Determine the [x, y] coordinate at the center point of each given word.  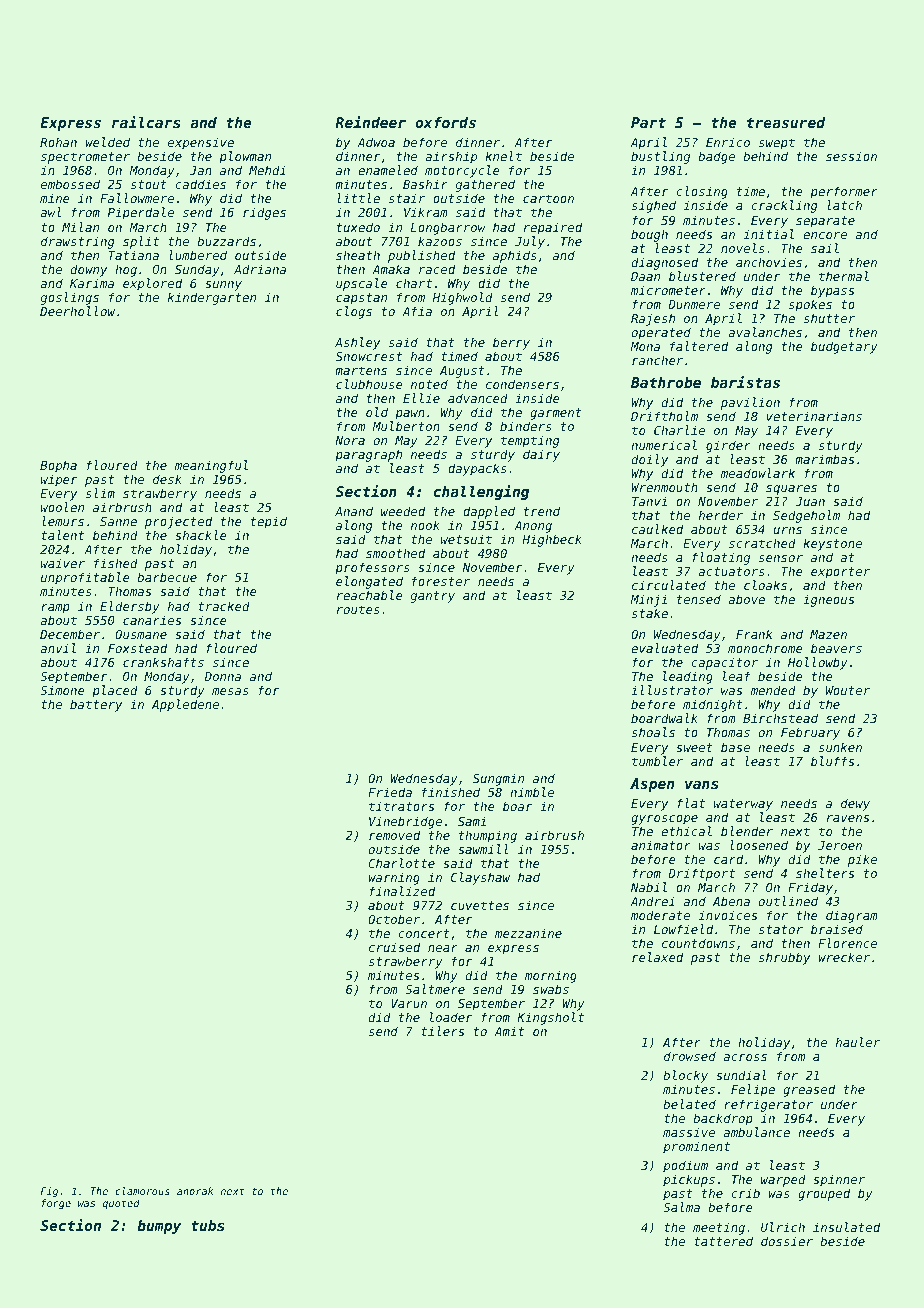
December [70, 634]
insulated [846, 1227]
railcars [146, 122]
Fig [49, 1192]
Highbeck [552, 540]
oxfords [445, 122]
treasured [786, 122]
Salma [681, 1207]
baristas [745, 382]
